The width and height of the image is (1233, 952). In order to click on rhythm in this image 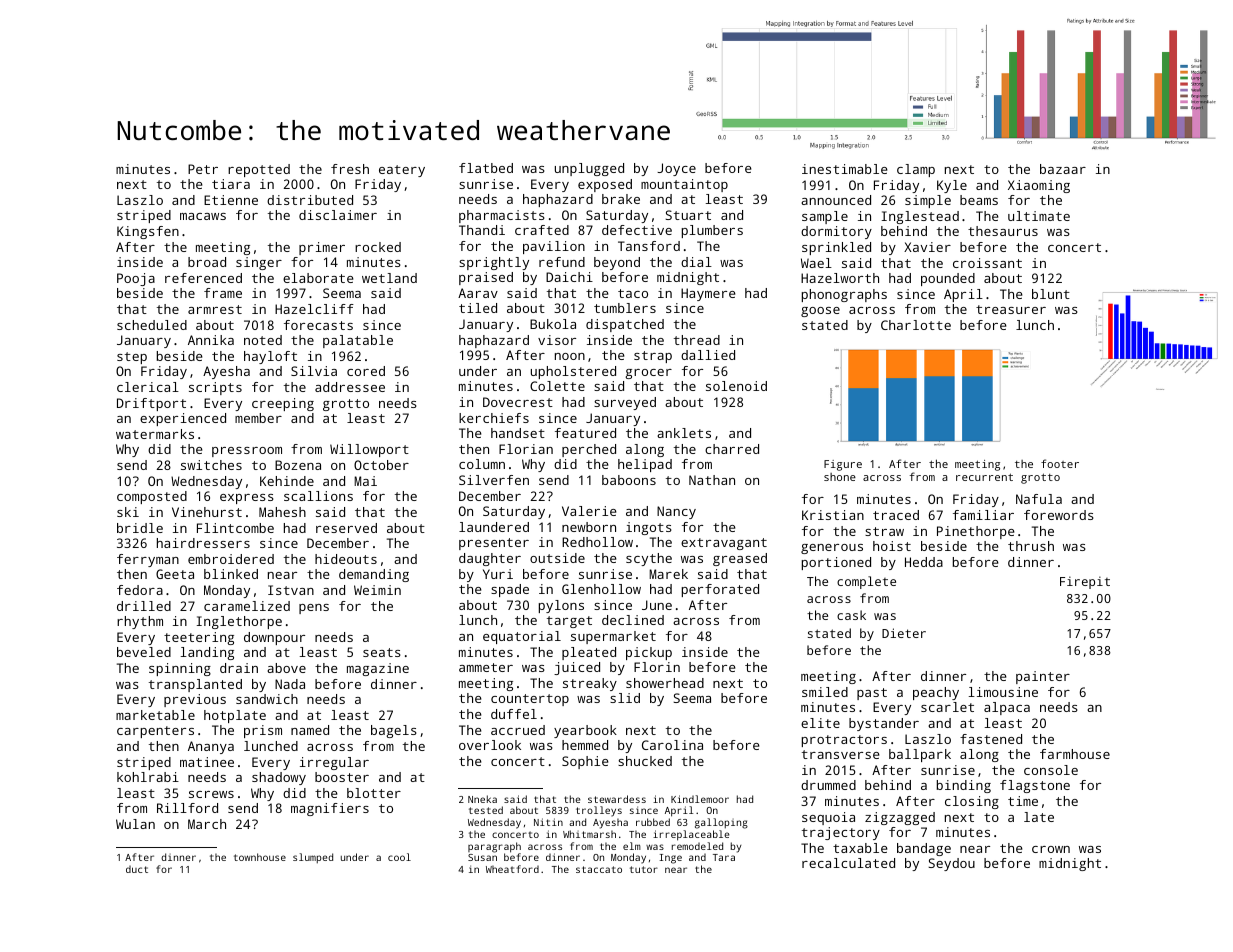, I will do `click(140, 622)`.
